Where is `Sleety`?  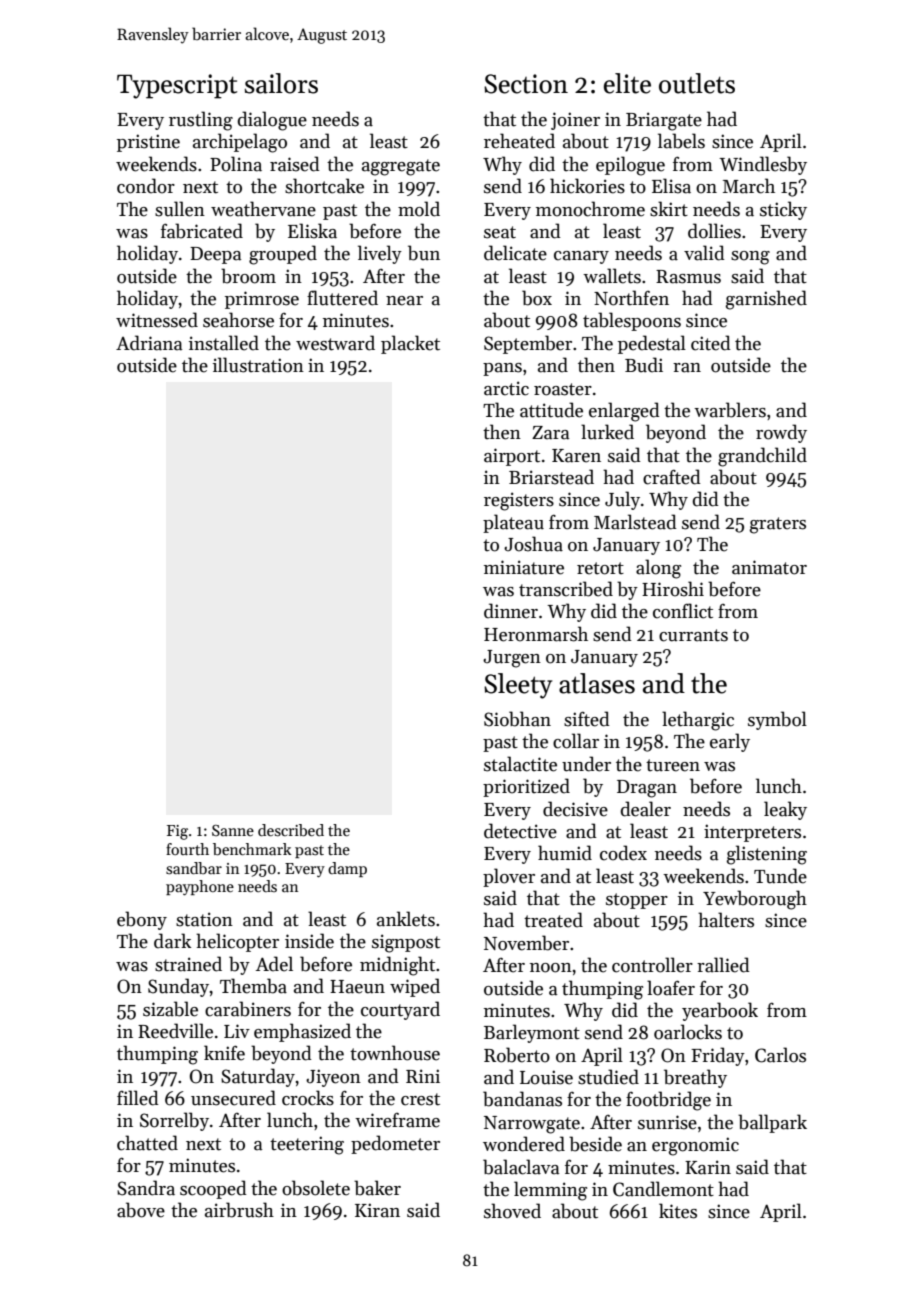
Sleety is located at coordinates (518, 686).
